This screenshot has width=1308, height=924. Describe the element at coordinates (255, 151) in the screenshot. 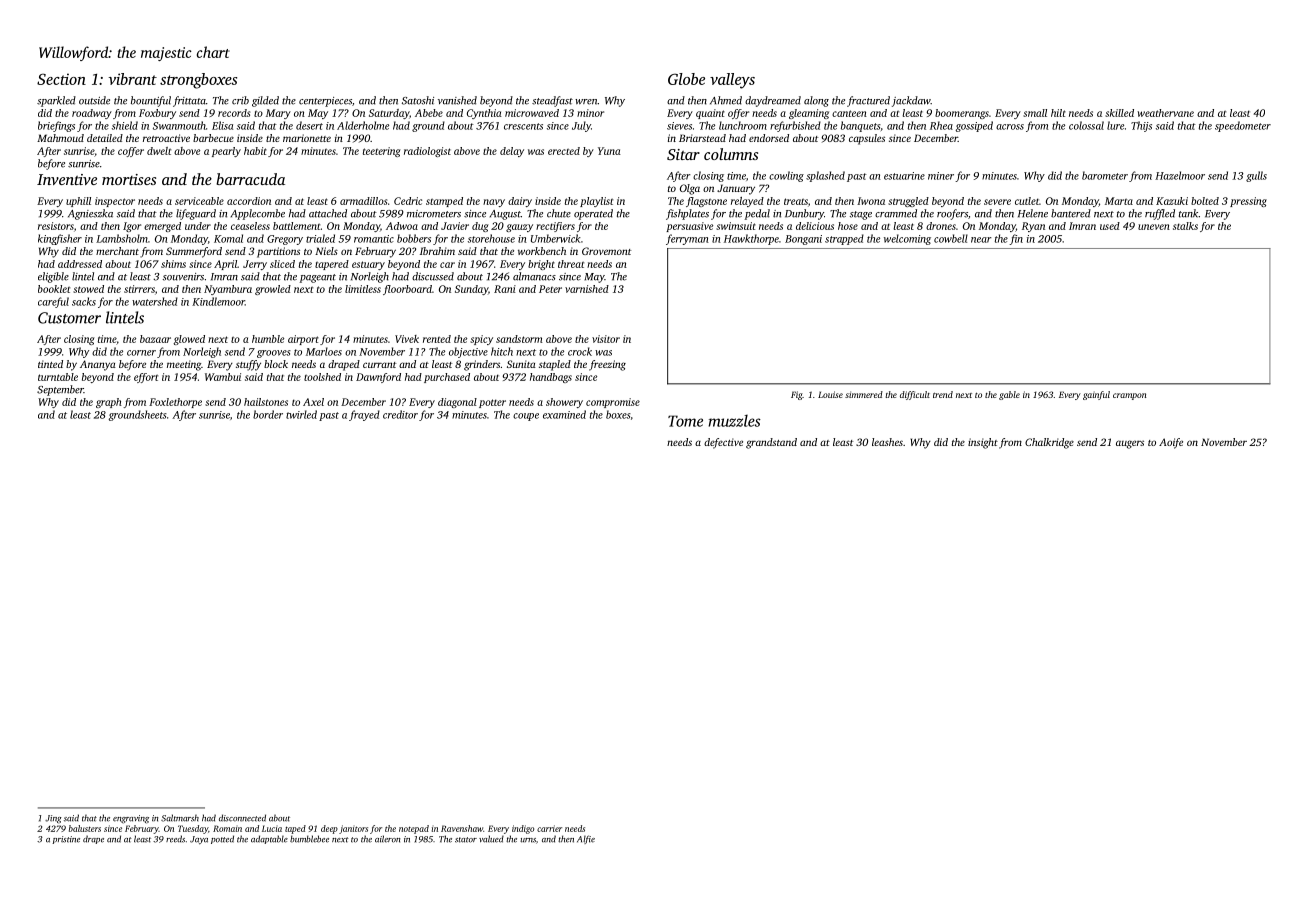

I see `habit` at that location.
